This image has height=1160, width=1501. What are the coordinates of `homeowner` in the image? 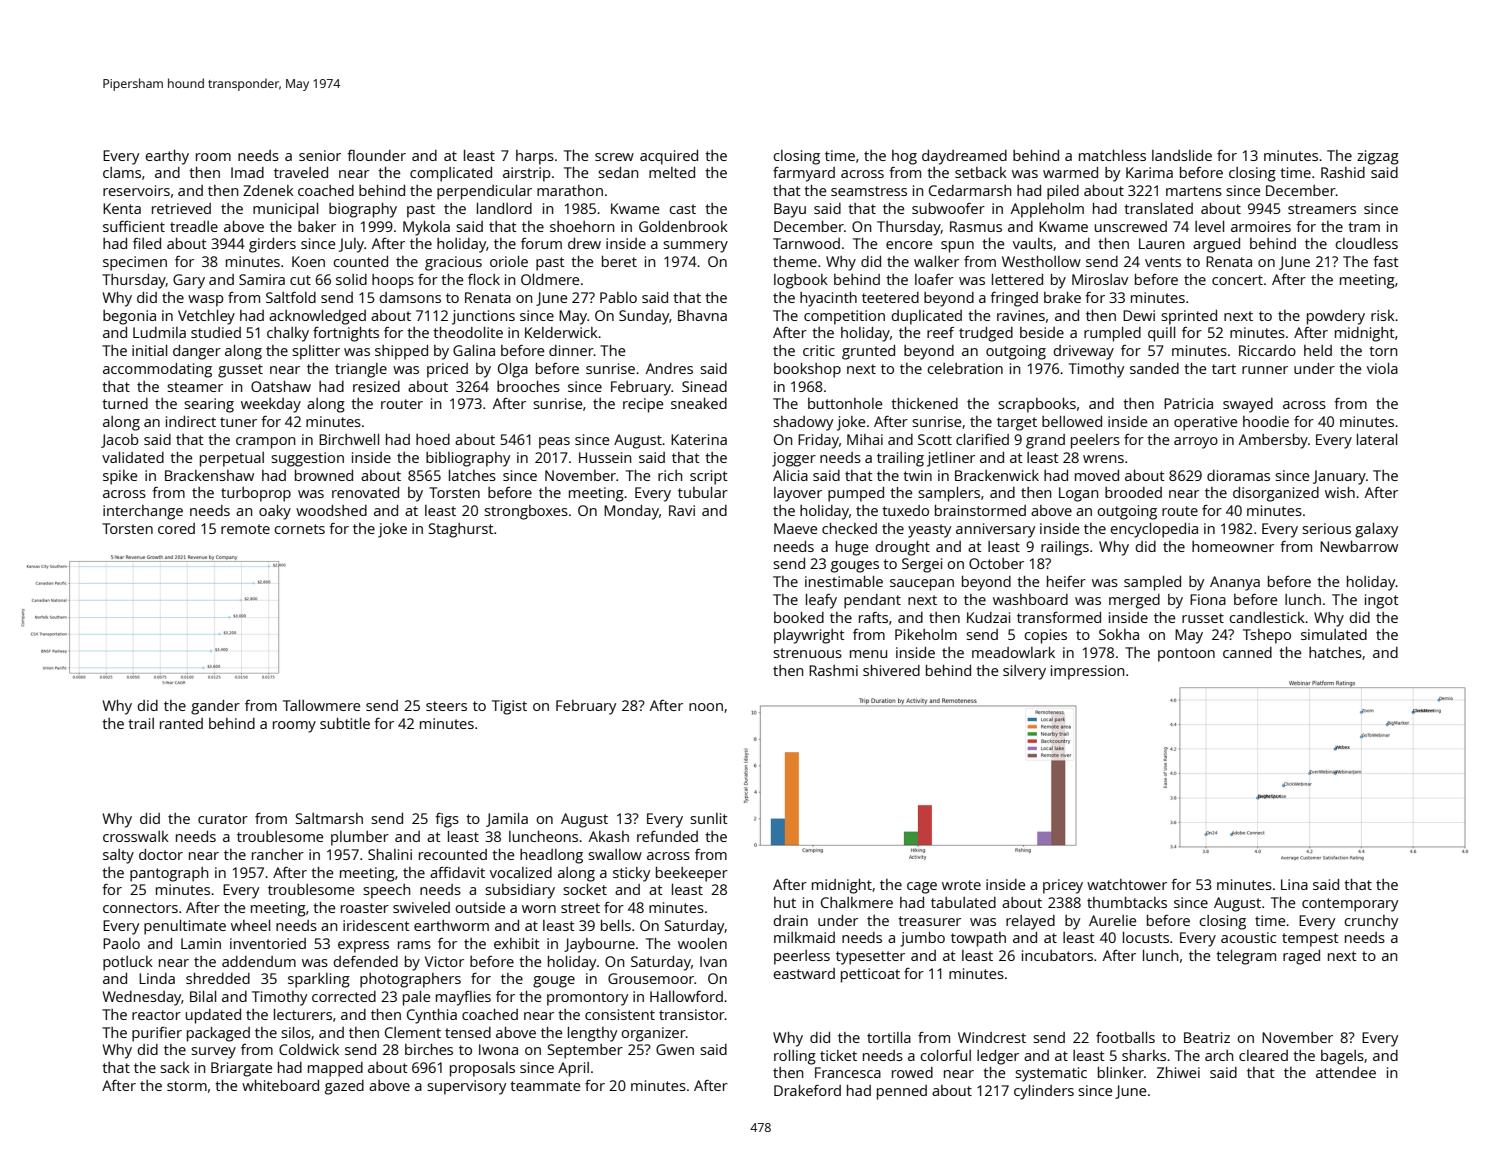 It's located at (1233, 546).
